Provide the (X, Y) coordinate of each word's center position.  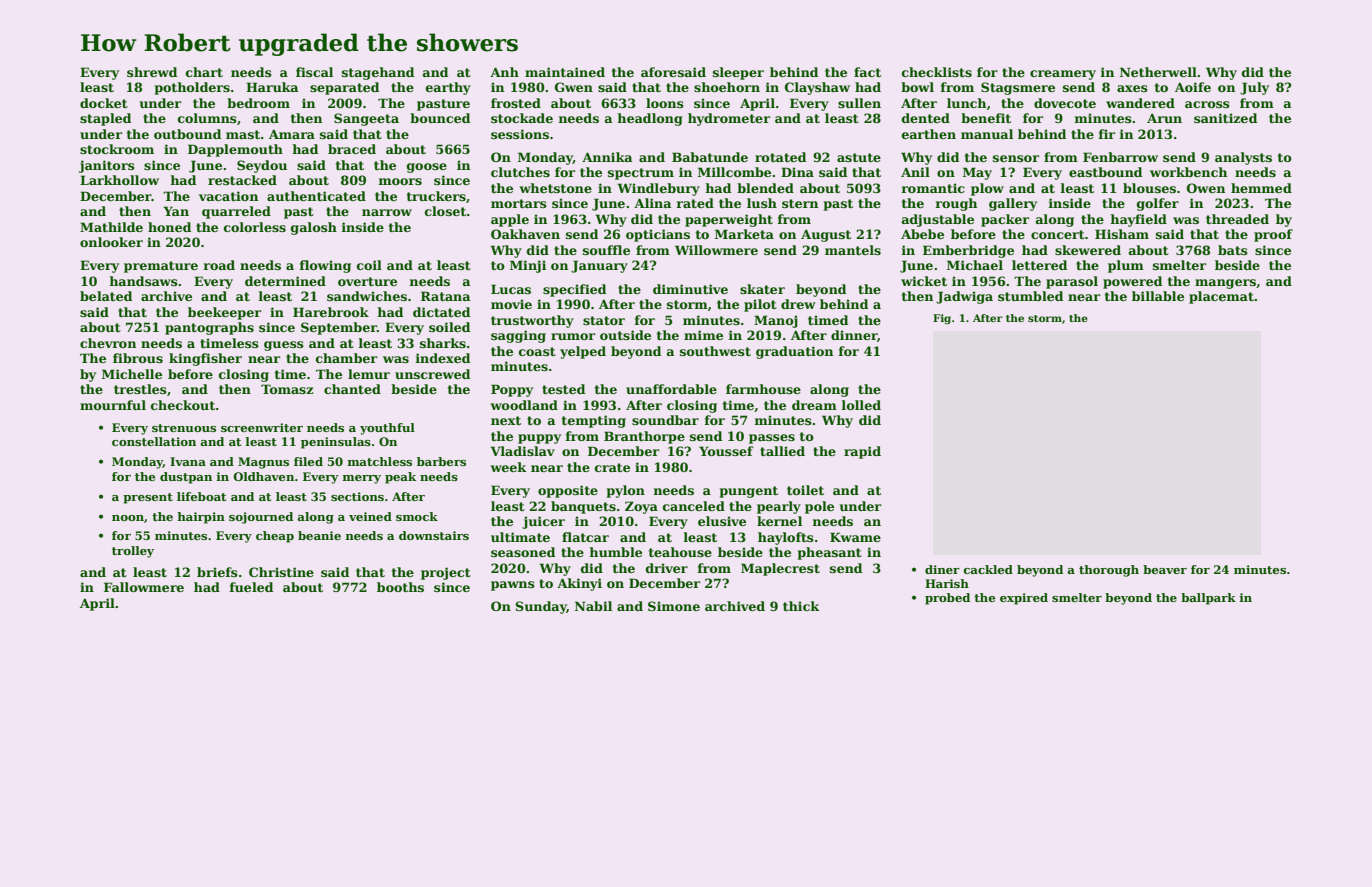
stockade (522, 118)
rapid (862, 452)
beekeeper (224, 313)
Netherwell (1158, 72)
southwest (715, 351)
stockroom (117, 149)
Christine (281, 572)
